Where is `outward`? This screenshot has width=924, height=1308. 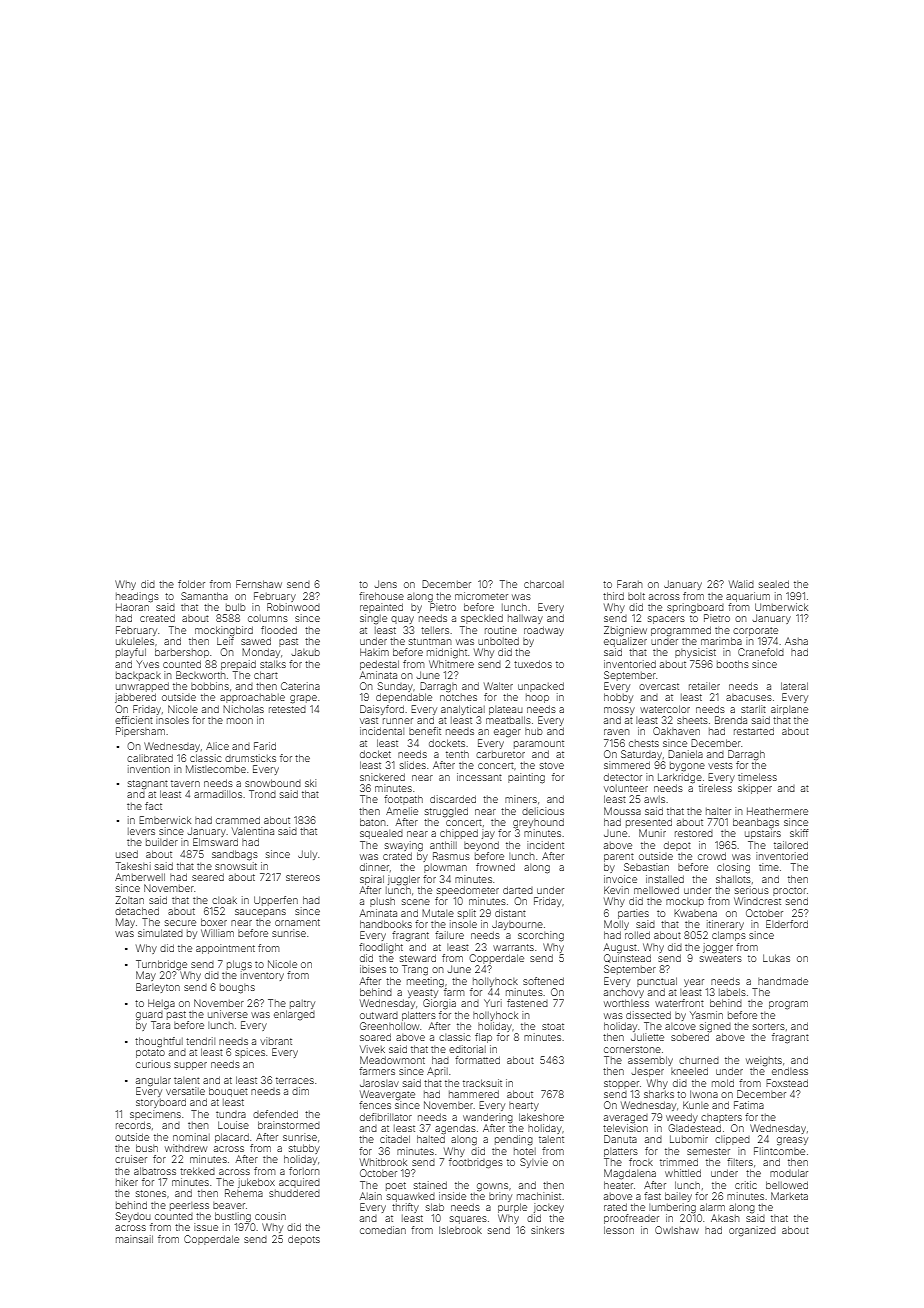
outward is located at coordinates (379, 1015).
